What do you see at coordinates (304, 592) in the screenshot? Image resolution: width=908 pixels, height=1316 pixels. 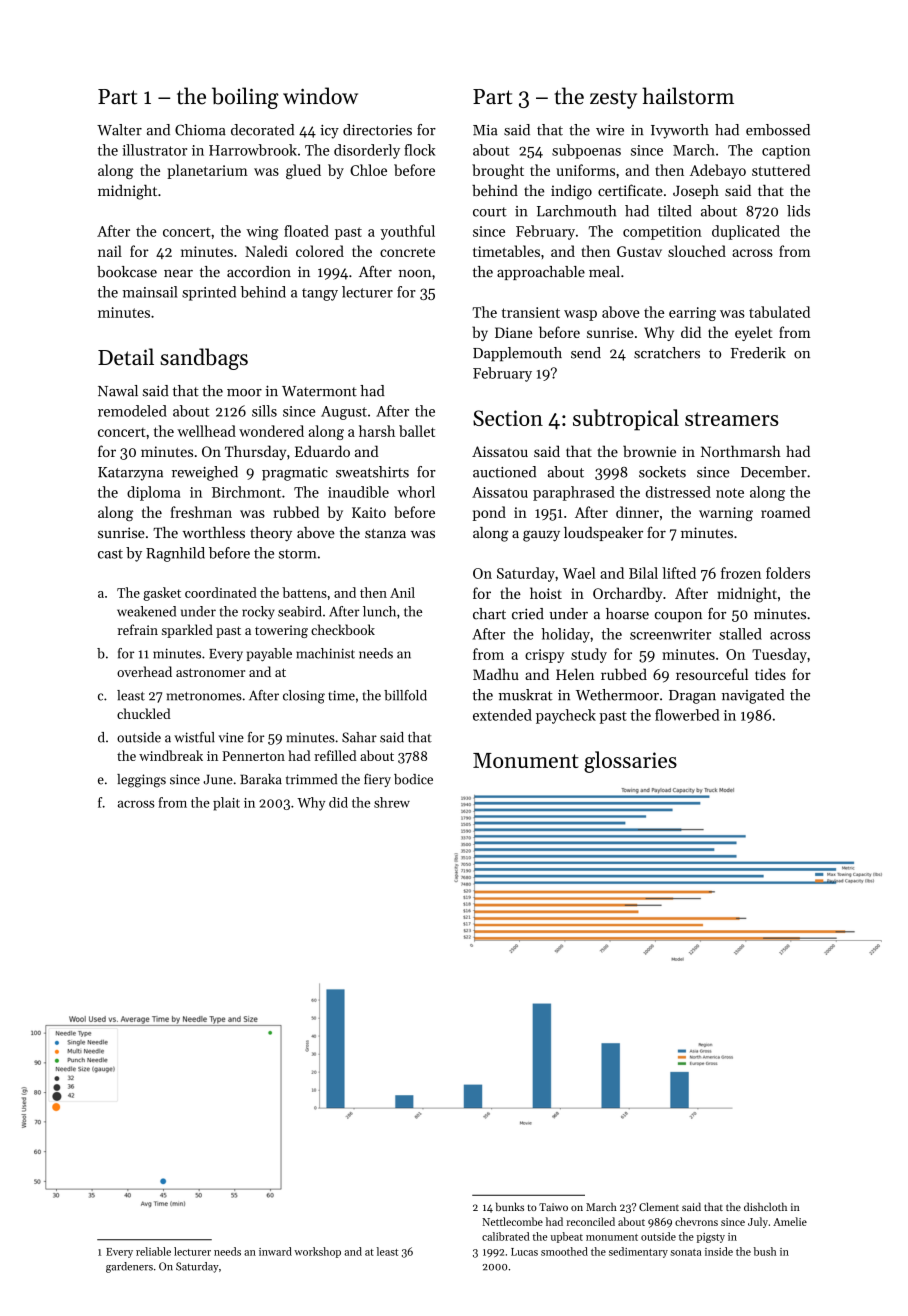 I see `battens` at bounding box center [304, 592].
